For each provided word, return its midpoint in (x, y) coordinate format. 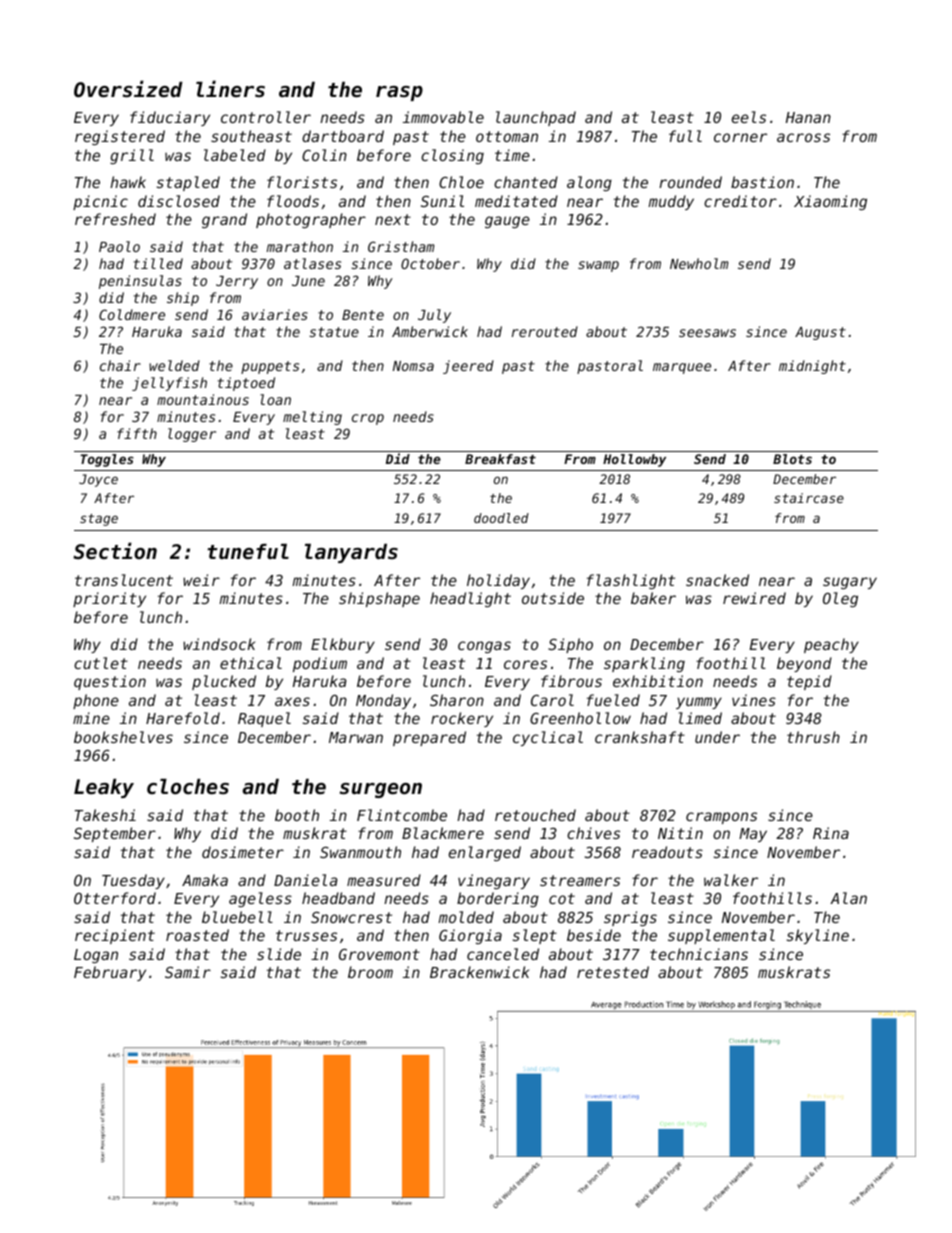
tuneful (248, 552)
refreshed (115, 219)
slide (279, 954)
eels (749, 117)
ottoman (507, 136)
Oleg (840, 599)
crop (368, 419)
